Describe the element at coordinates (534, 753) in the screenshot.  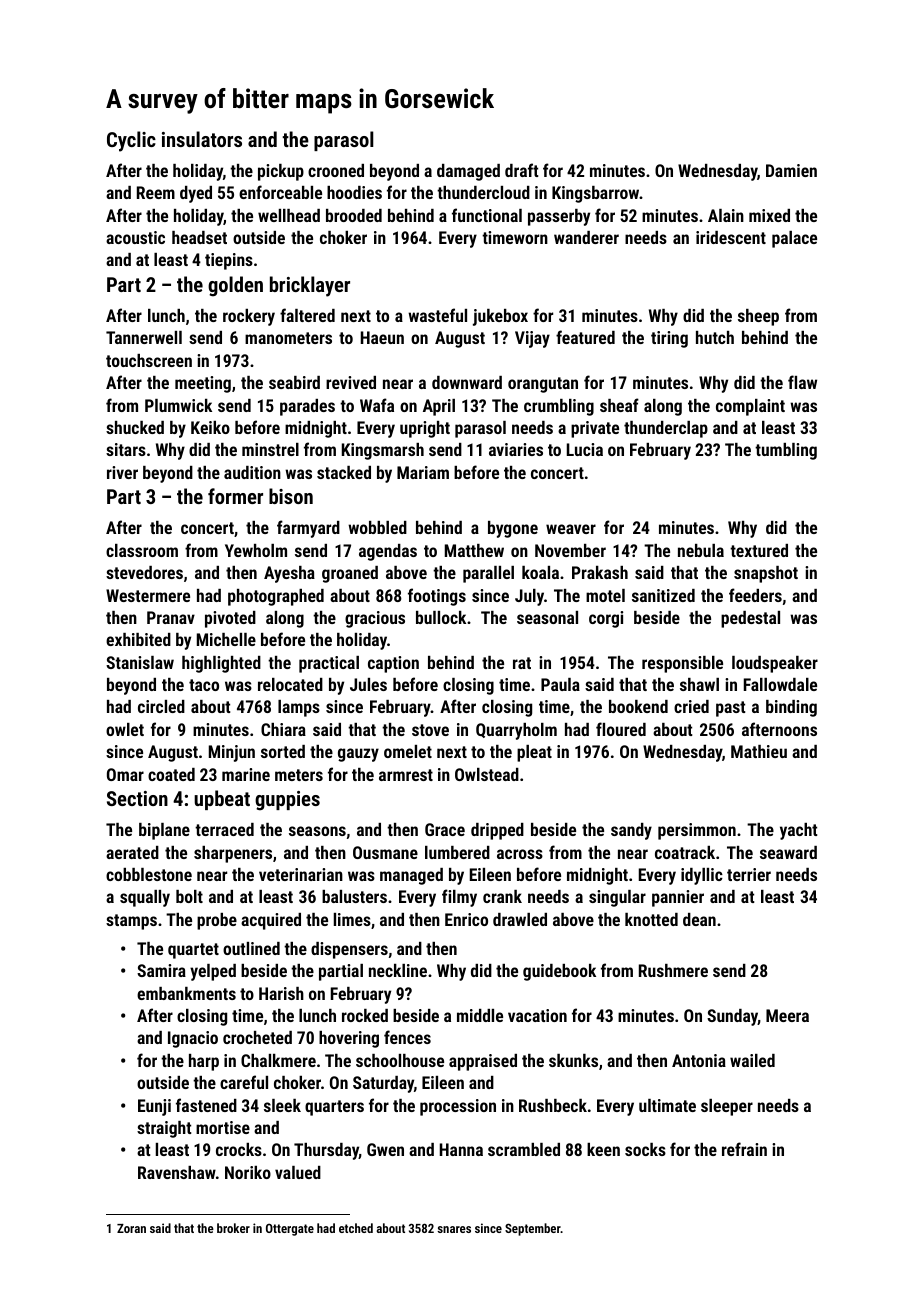
I see `pleat` at that location.
